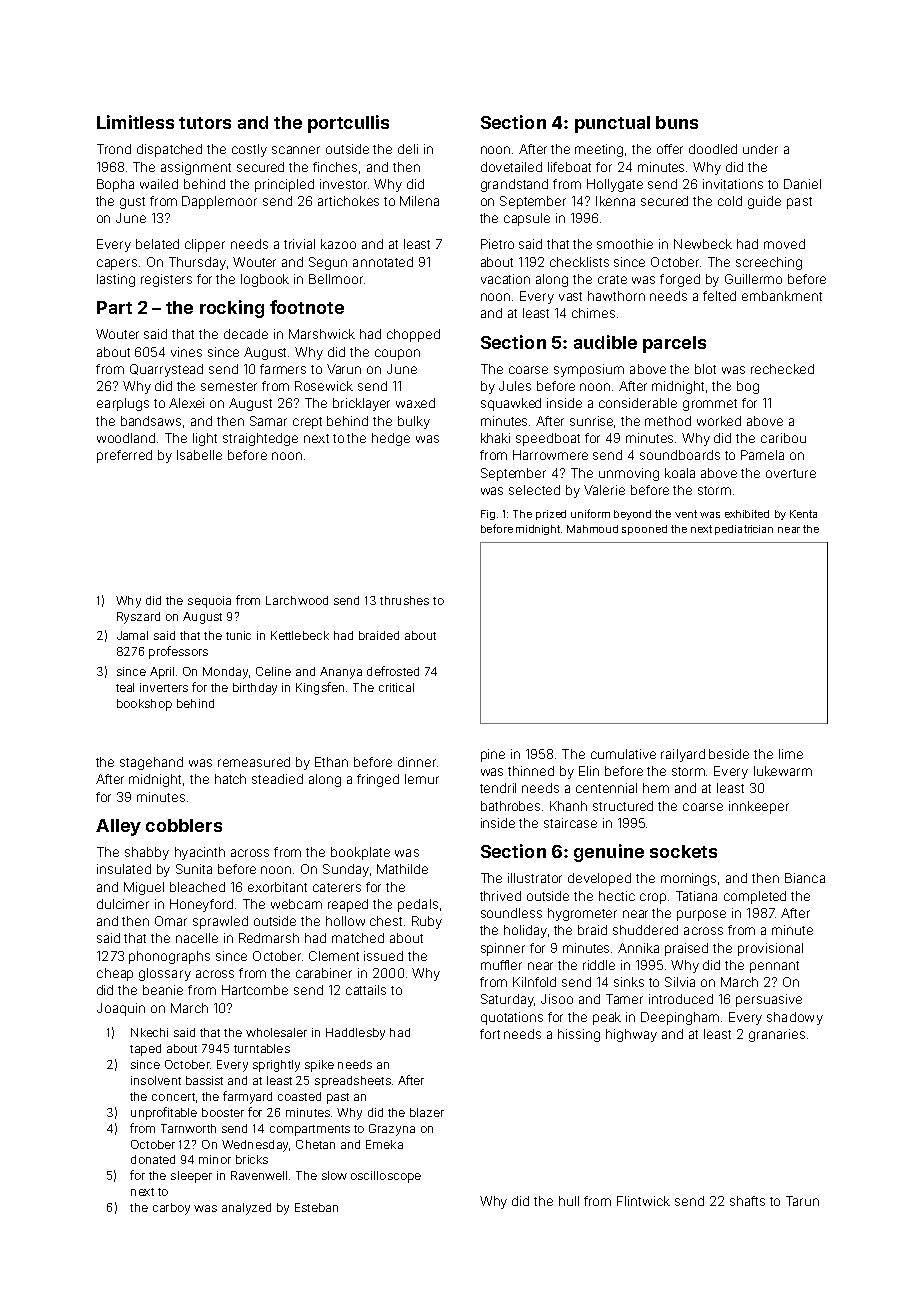 The width and height of the image is (924, 1308). What do you see at coordinates (569, 1201) in the image?
I see `hull` at bounding box center [569, 1201].
